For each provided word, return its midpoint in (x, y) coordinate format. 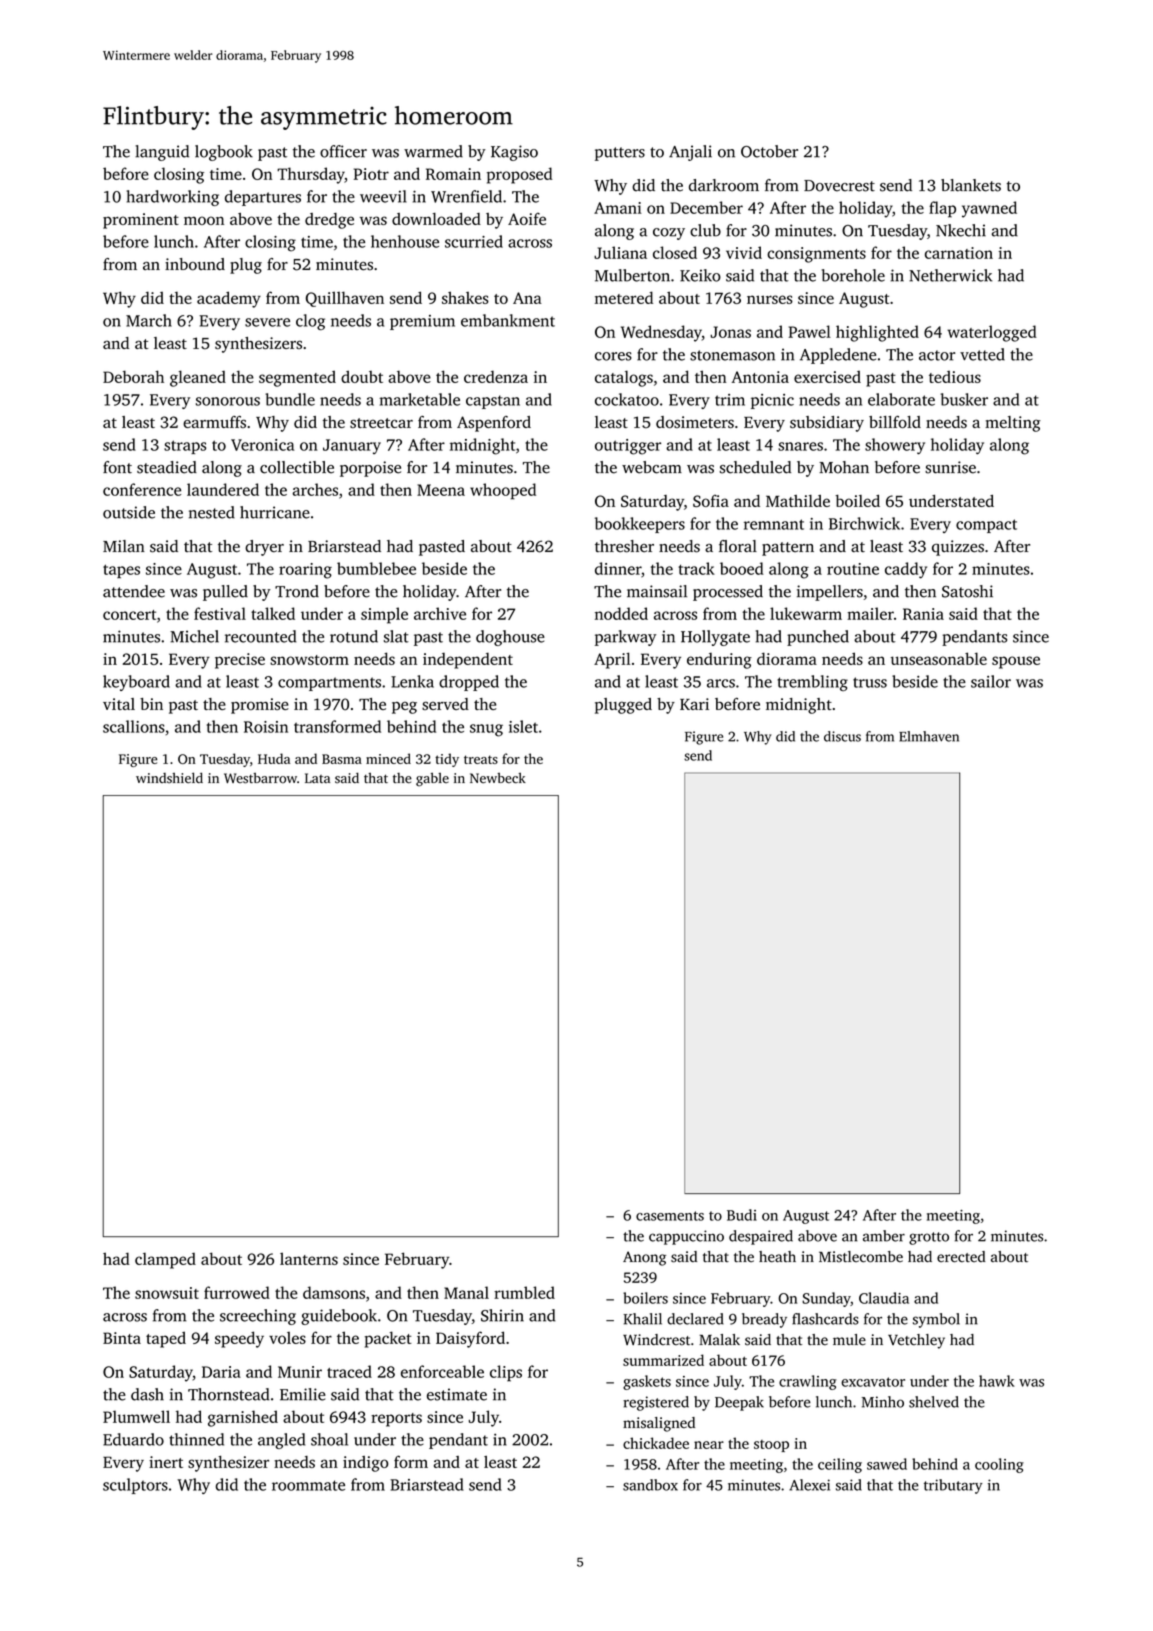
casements (670, 1216)
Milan (124, 546)
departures (263, 198)
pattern (788, 549)
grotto (929, 1238)
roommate (308, 1485)
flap (942, 209)
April (612, 660)
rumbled (524, 1292)
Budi (742, 1215)
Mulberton (632, 275)
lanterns (309, 1258)
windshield (169, 778)
